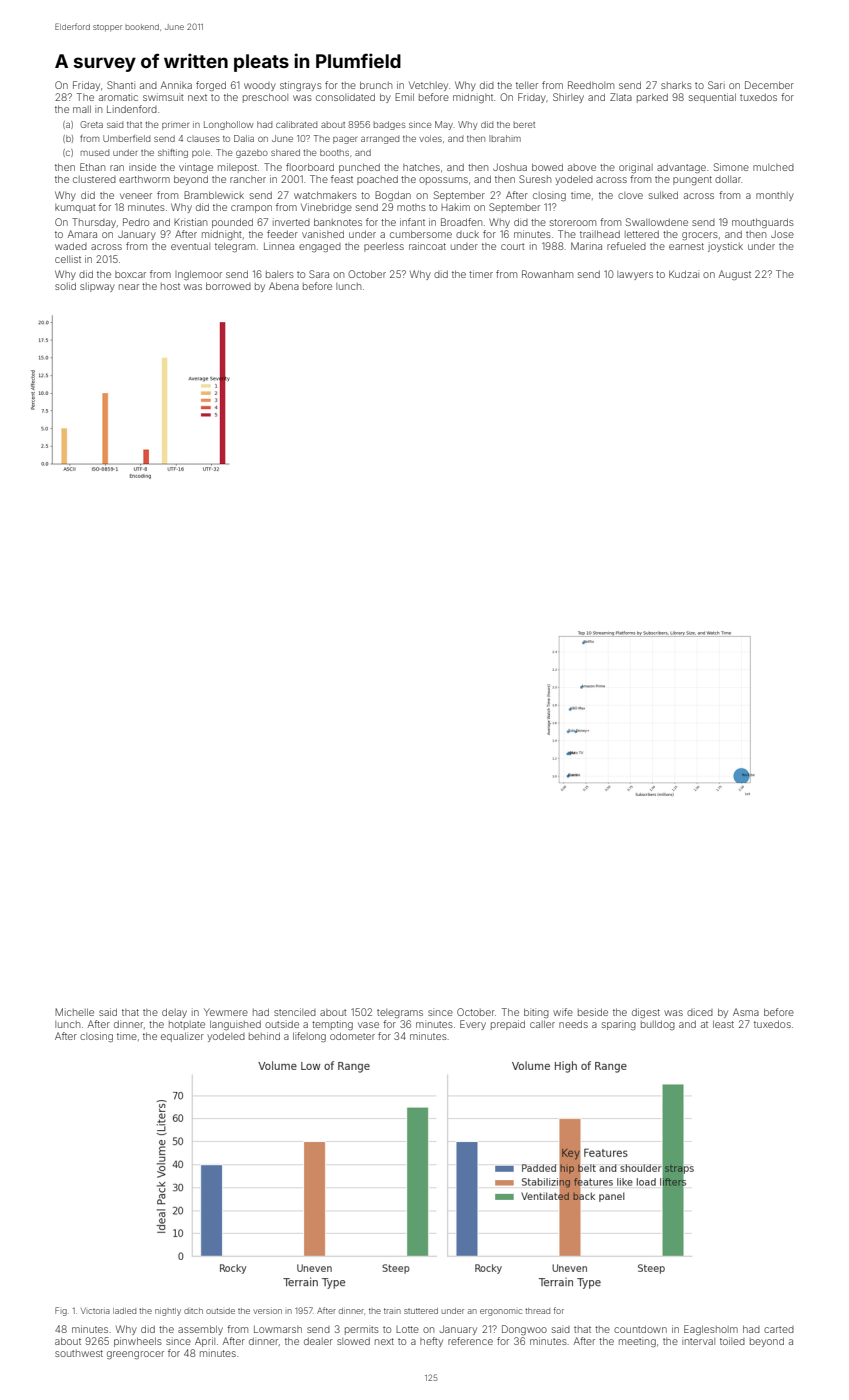  I want to click on diced, so click(700, 1012).
